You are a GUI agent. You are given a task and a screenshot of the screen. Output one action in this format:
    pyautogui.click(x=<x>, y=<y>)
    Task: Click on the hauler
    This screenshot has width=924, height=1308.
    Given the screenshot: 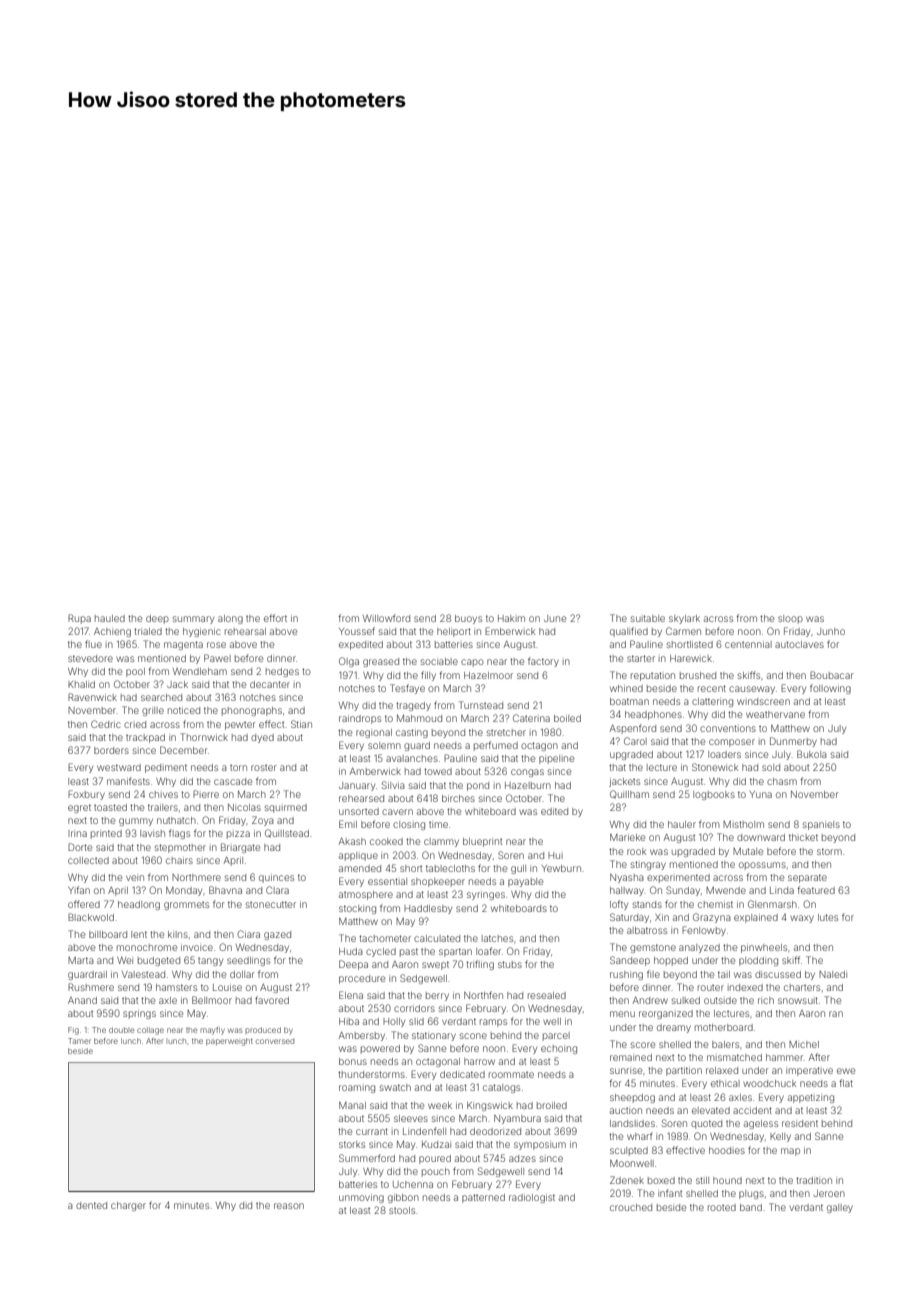 What is the action you would take?
    pyautogui.click(x=682, y=824)
